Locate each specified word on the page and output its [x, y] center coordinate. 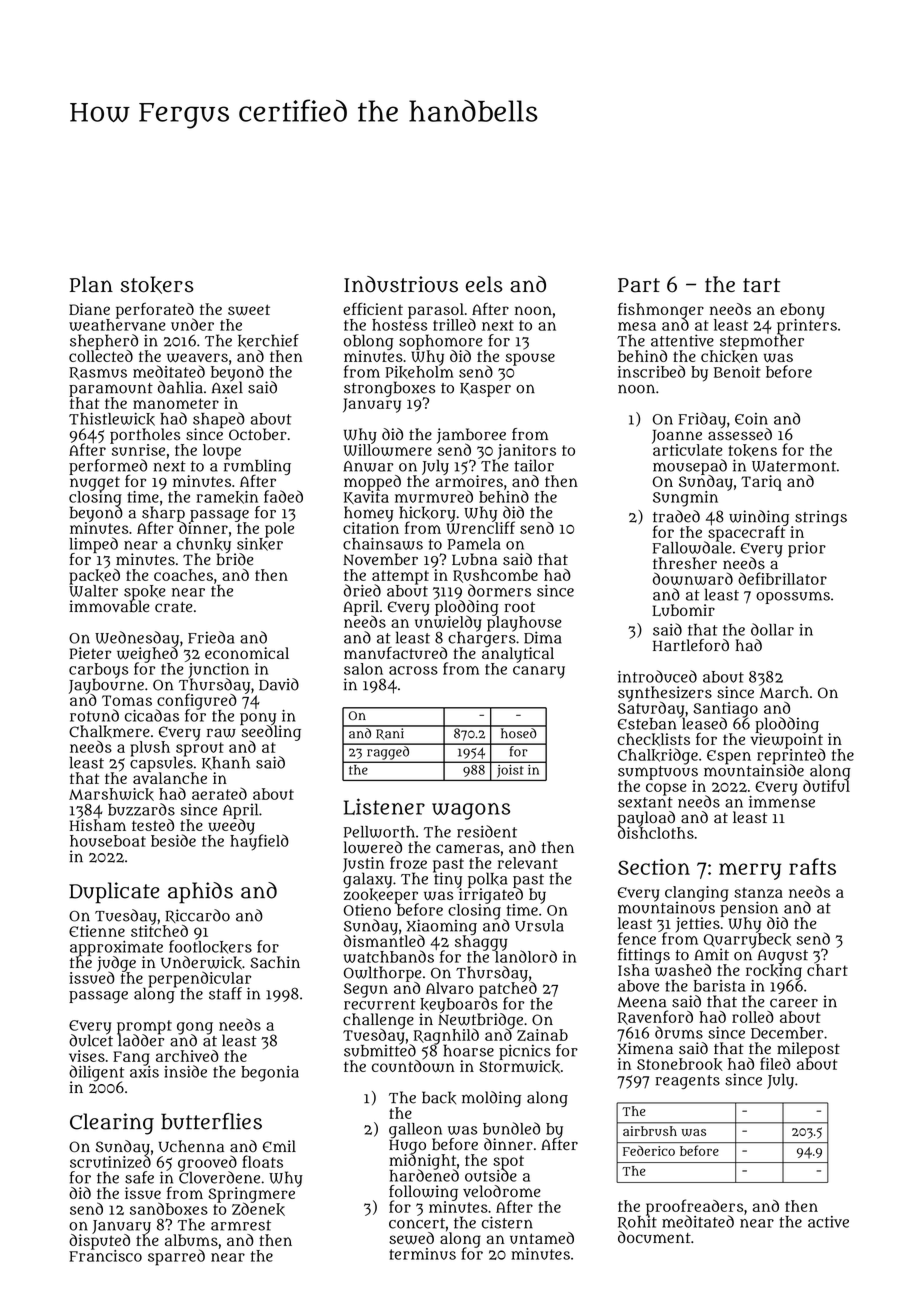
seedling [271, 733]
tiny [447, 880]
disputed [99, 1242]
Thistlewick [112, 419]
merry [750, 871]
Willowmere [388, 450]
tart [761, 285]
